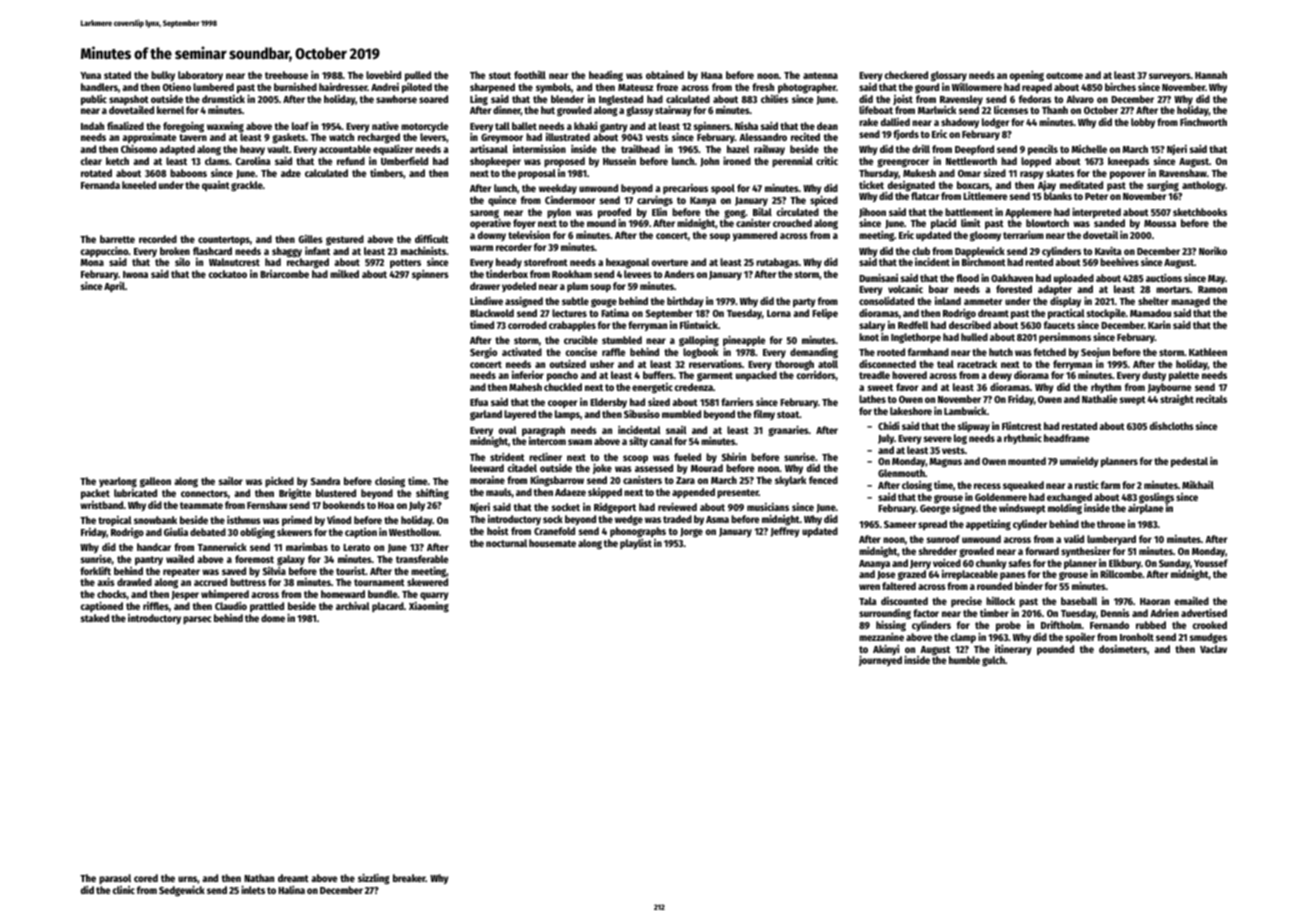 This screenshot has width=1308, height=924. What do you see at coordinates (182, 891) in the screenshot?
I see `Sedgewick` at bounding box center [182, 891].
